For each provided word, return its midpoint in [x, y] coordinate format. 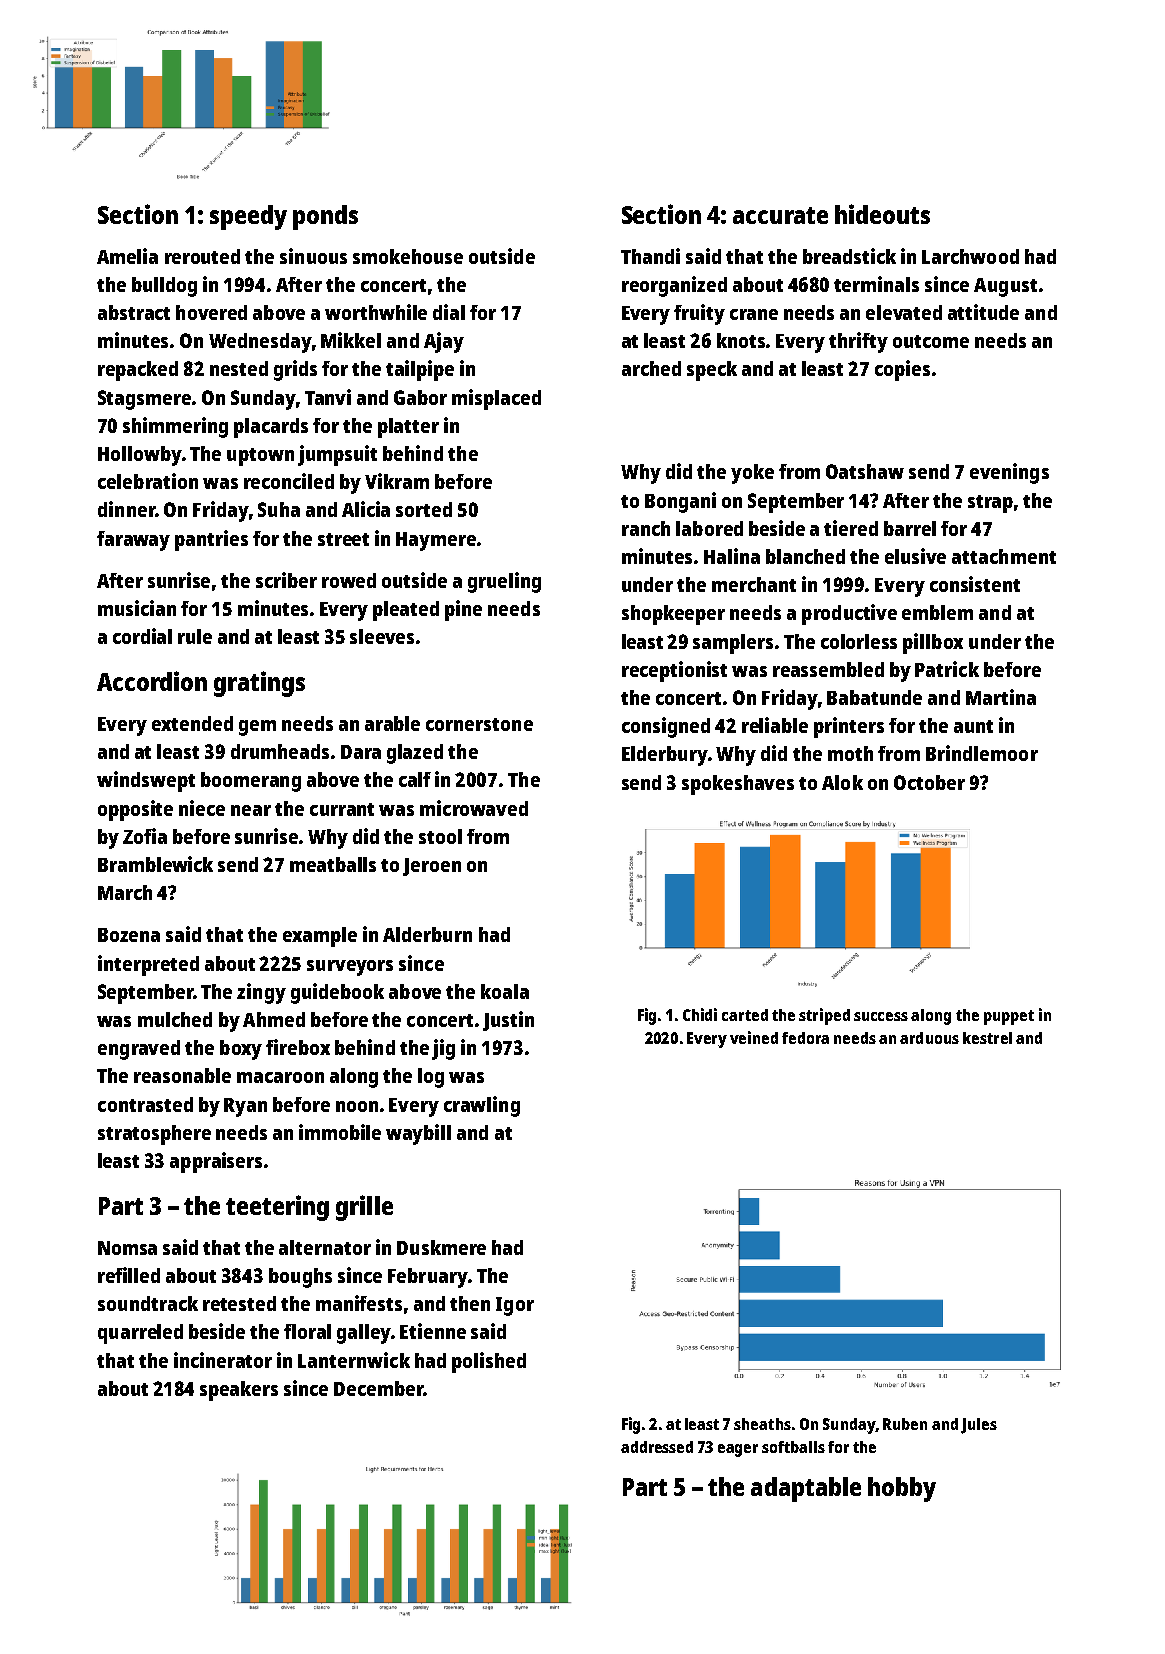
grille [364, 1208]
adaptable [806, 1489]
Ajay [444, 342]
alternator [325, 1247]
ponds [325, 217]
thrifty [858, 342]
